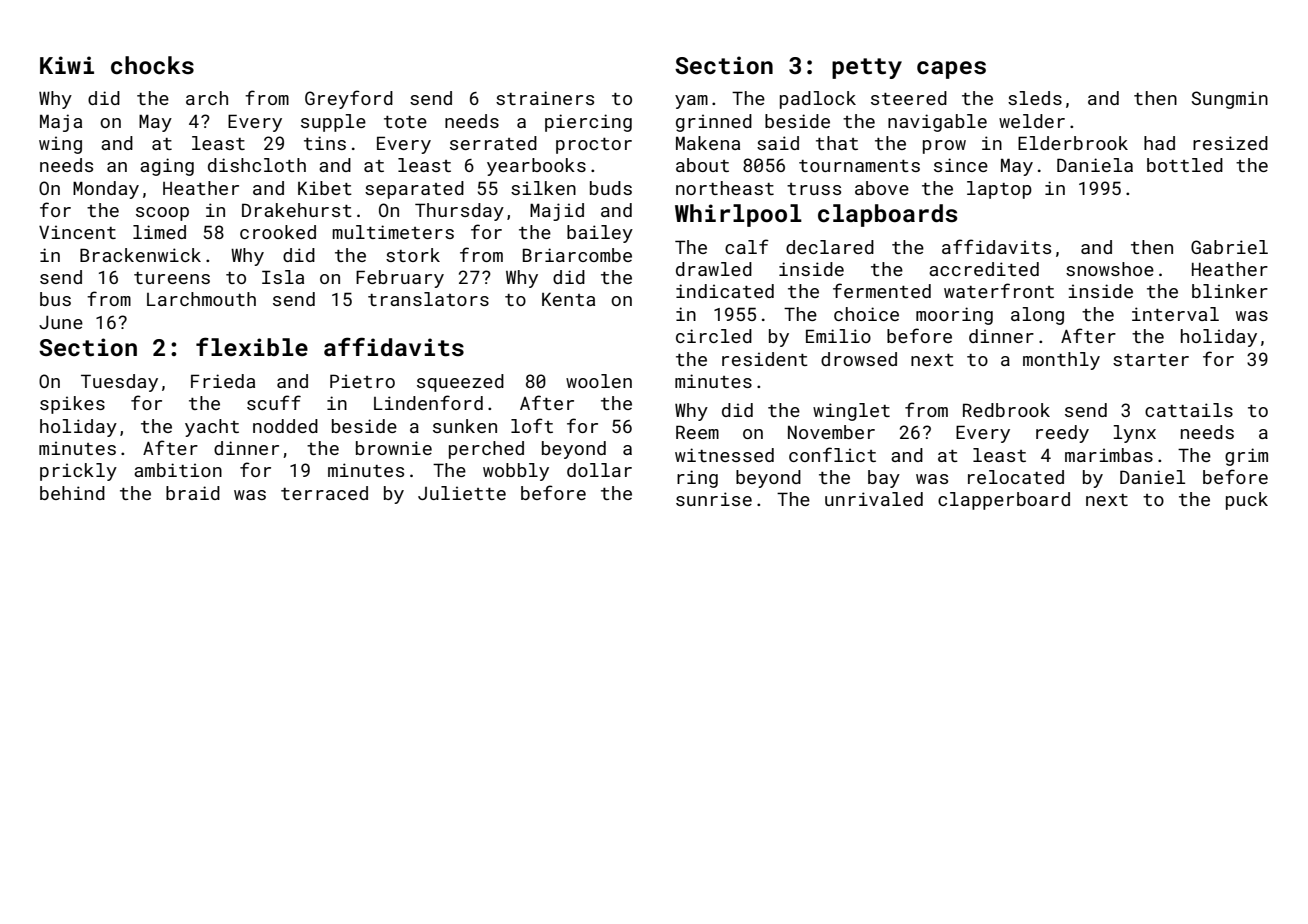  Describe the element at coordinates (1062, 434) in the screenshot. I see `reedy` at that location.
